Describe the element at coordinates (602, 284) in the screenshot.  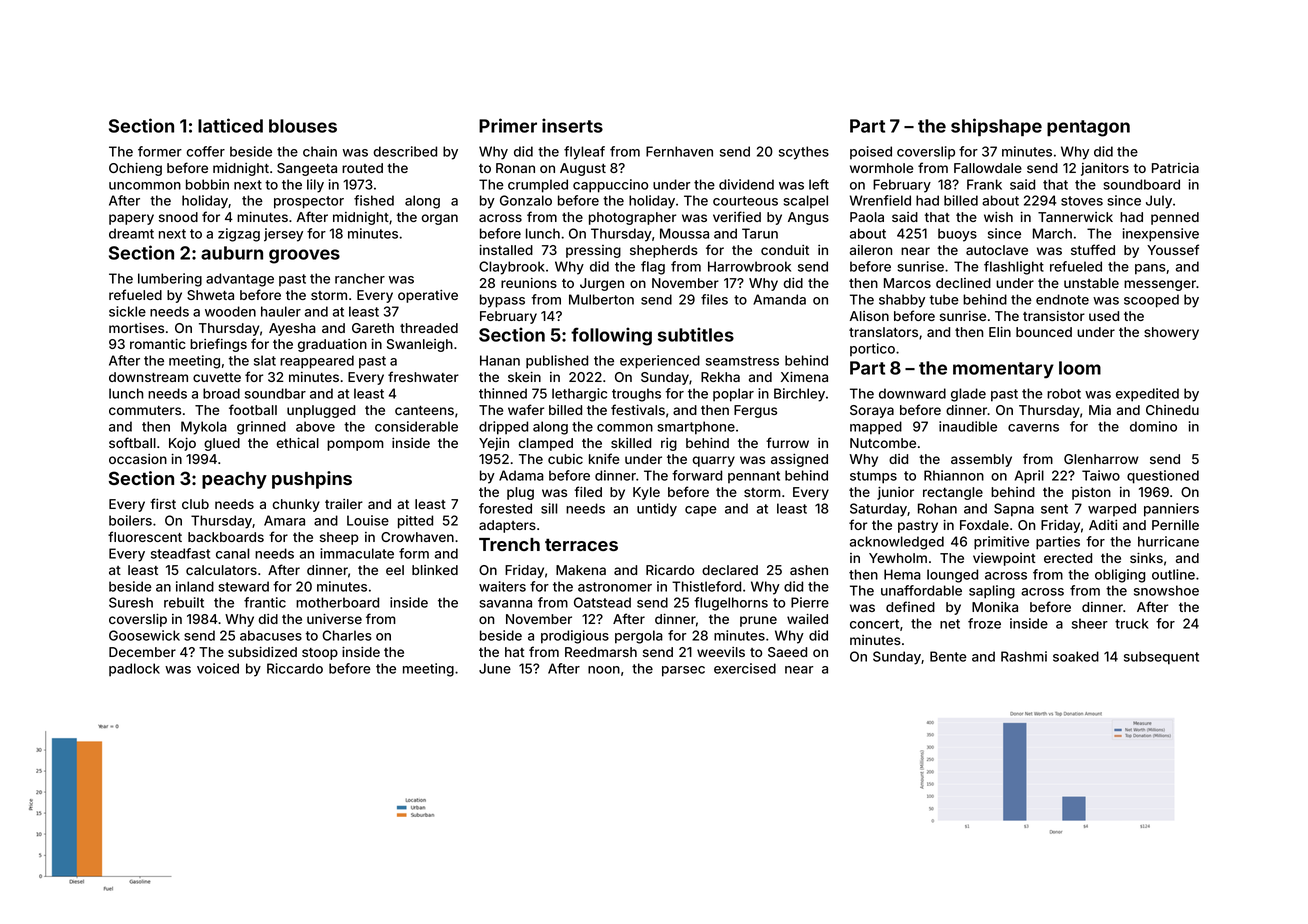
I see `Jurgen` at that location.
